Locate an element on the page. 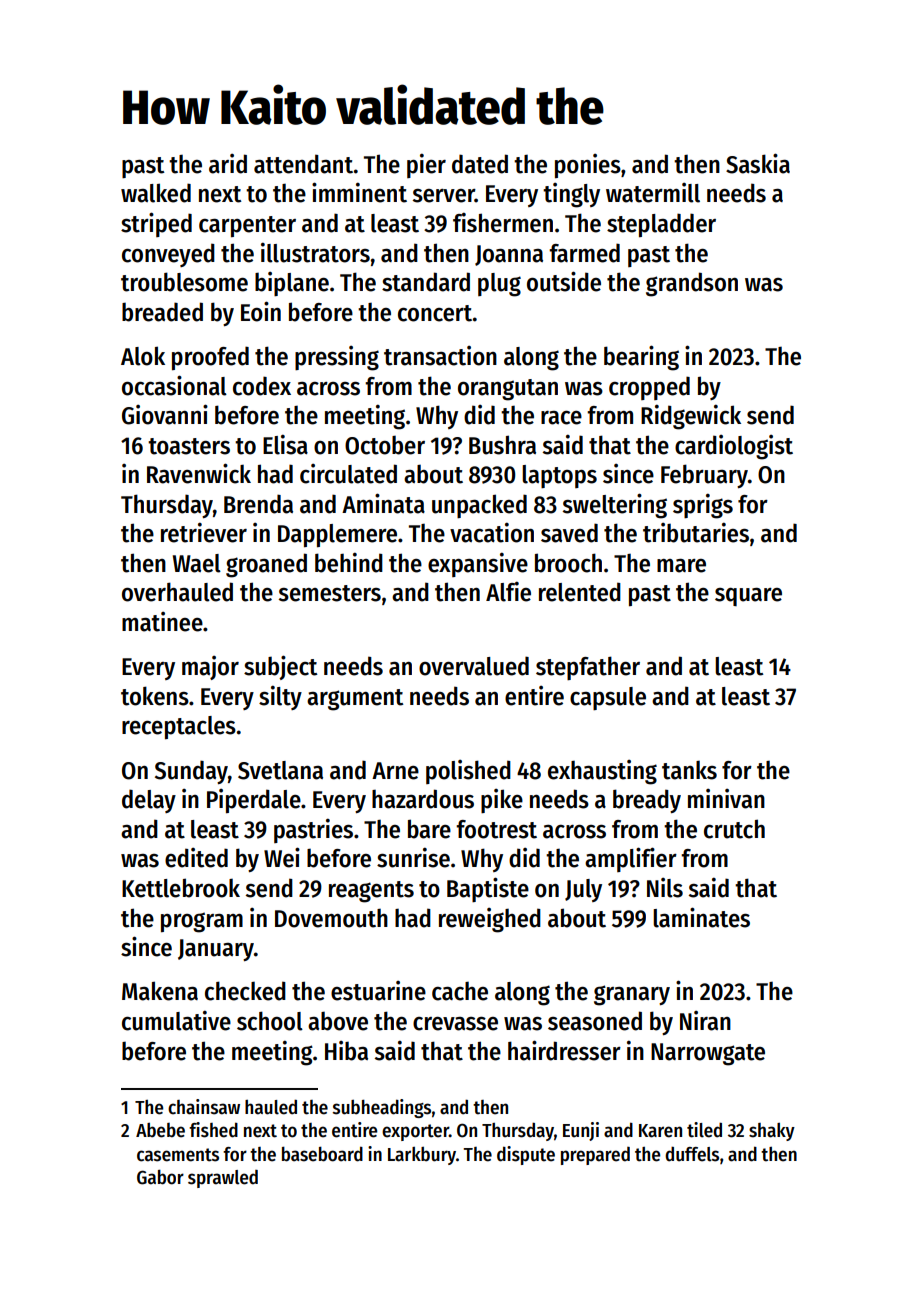 The image size is (924, 1311). dispute is located at coordinates (526, 1155).
